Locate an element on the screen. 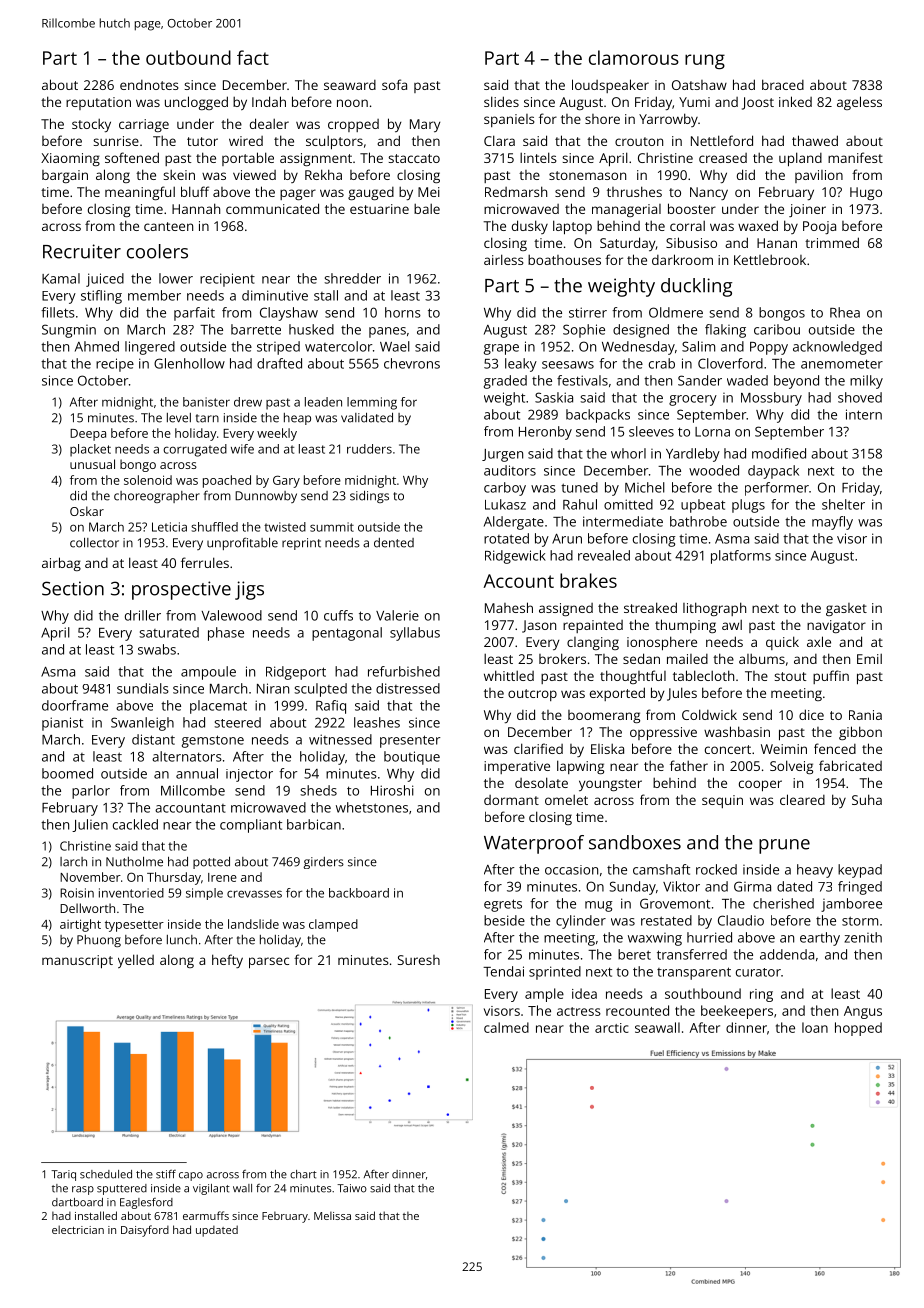 The height and width of the screenshot is (1308, 924). cuffs is located at coordinates (338, 615).
